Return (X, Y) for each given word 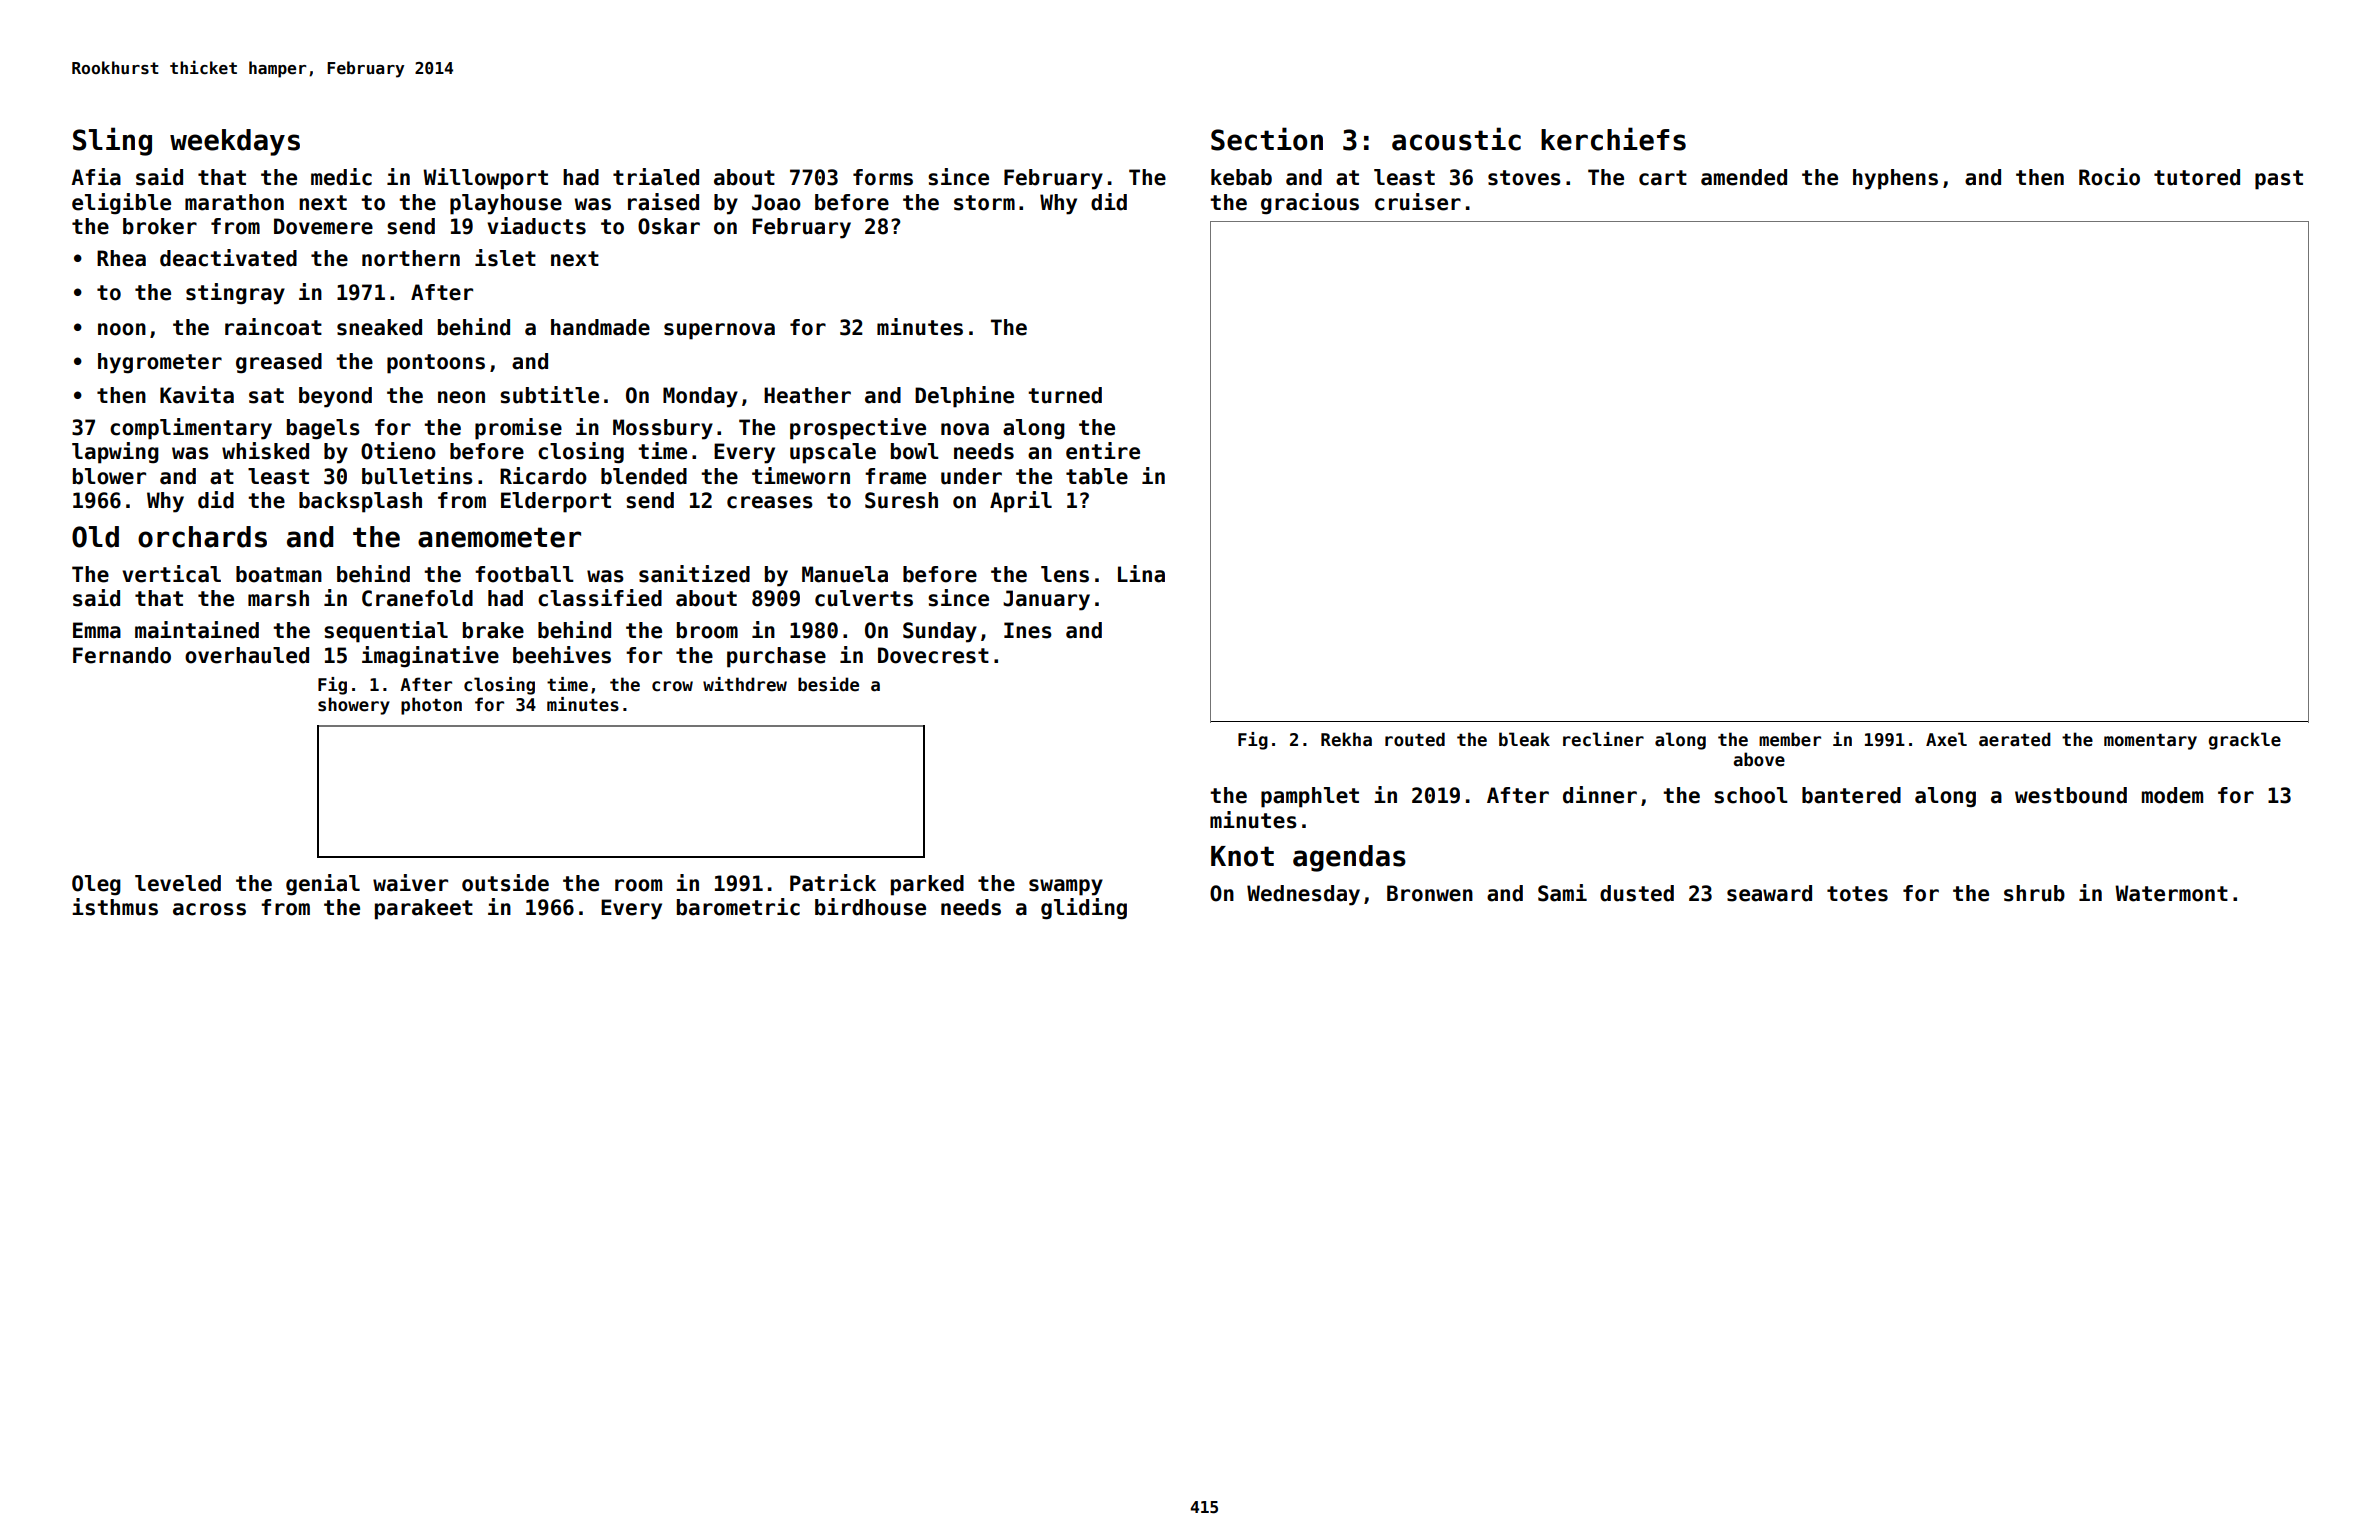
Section (1267, 139)
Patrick (833, 883)
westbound (2071, 795)
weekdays (235, 142)
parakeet (424, 909)
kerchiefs (1613, 139)
